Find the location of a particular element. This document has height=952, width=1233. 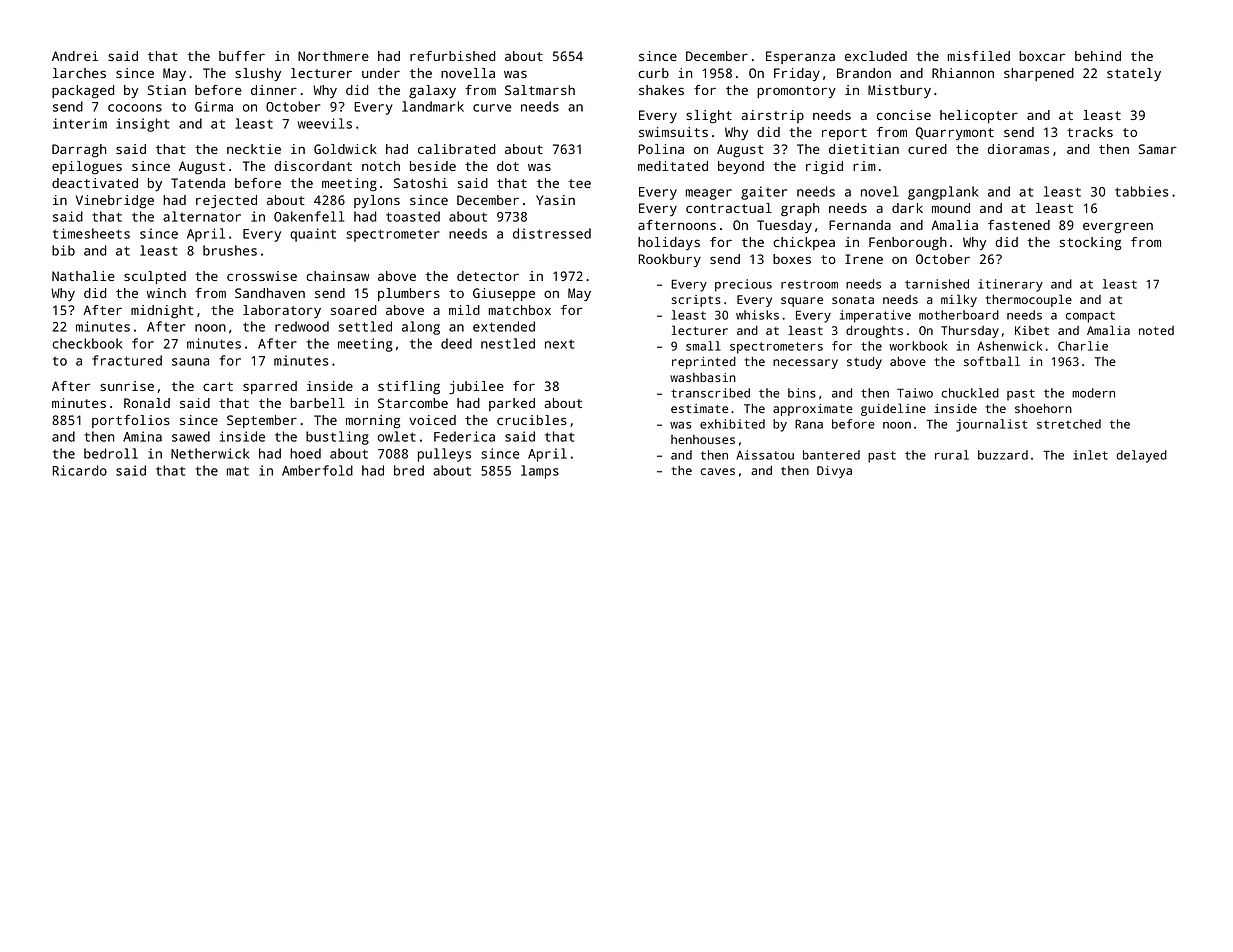

extended is located at coordinates (504, 326).
